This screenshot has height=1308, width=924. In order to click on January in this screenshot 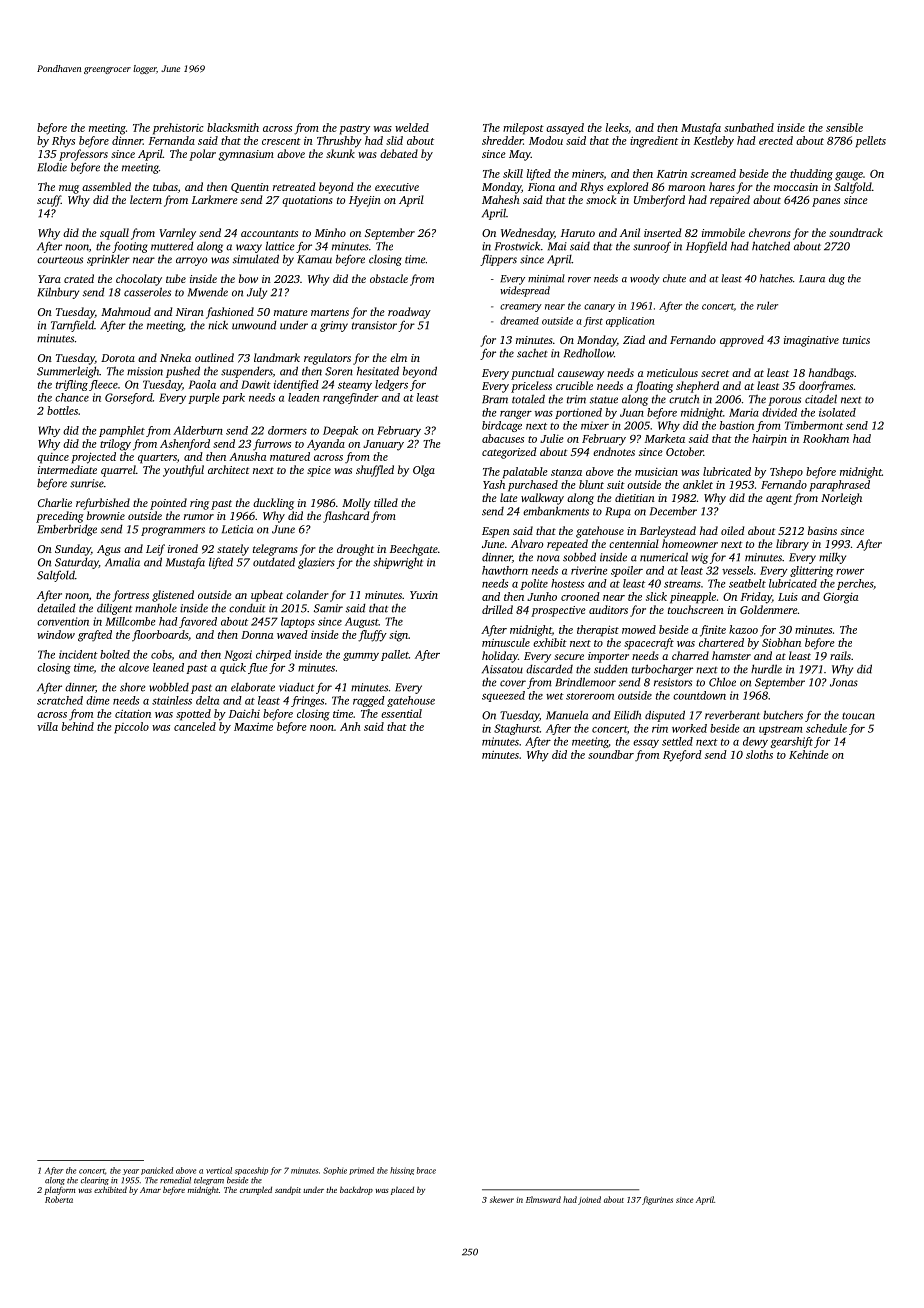, I will do `click(383, 445)`.
